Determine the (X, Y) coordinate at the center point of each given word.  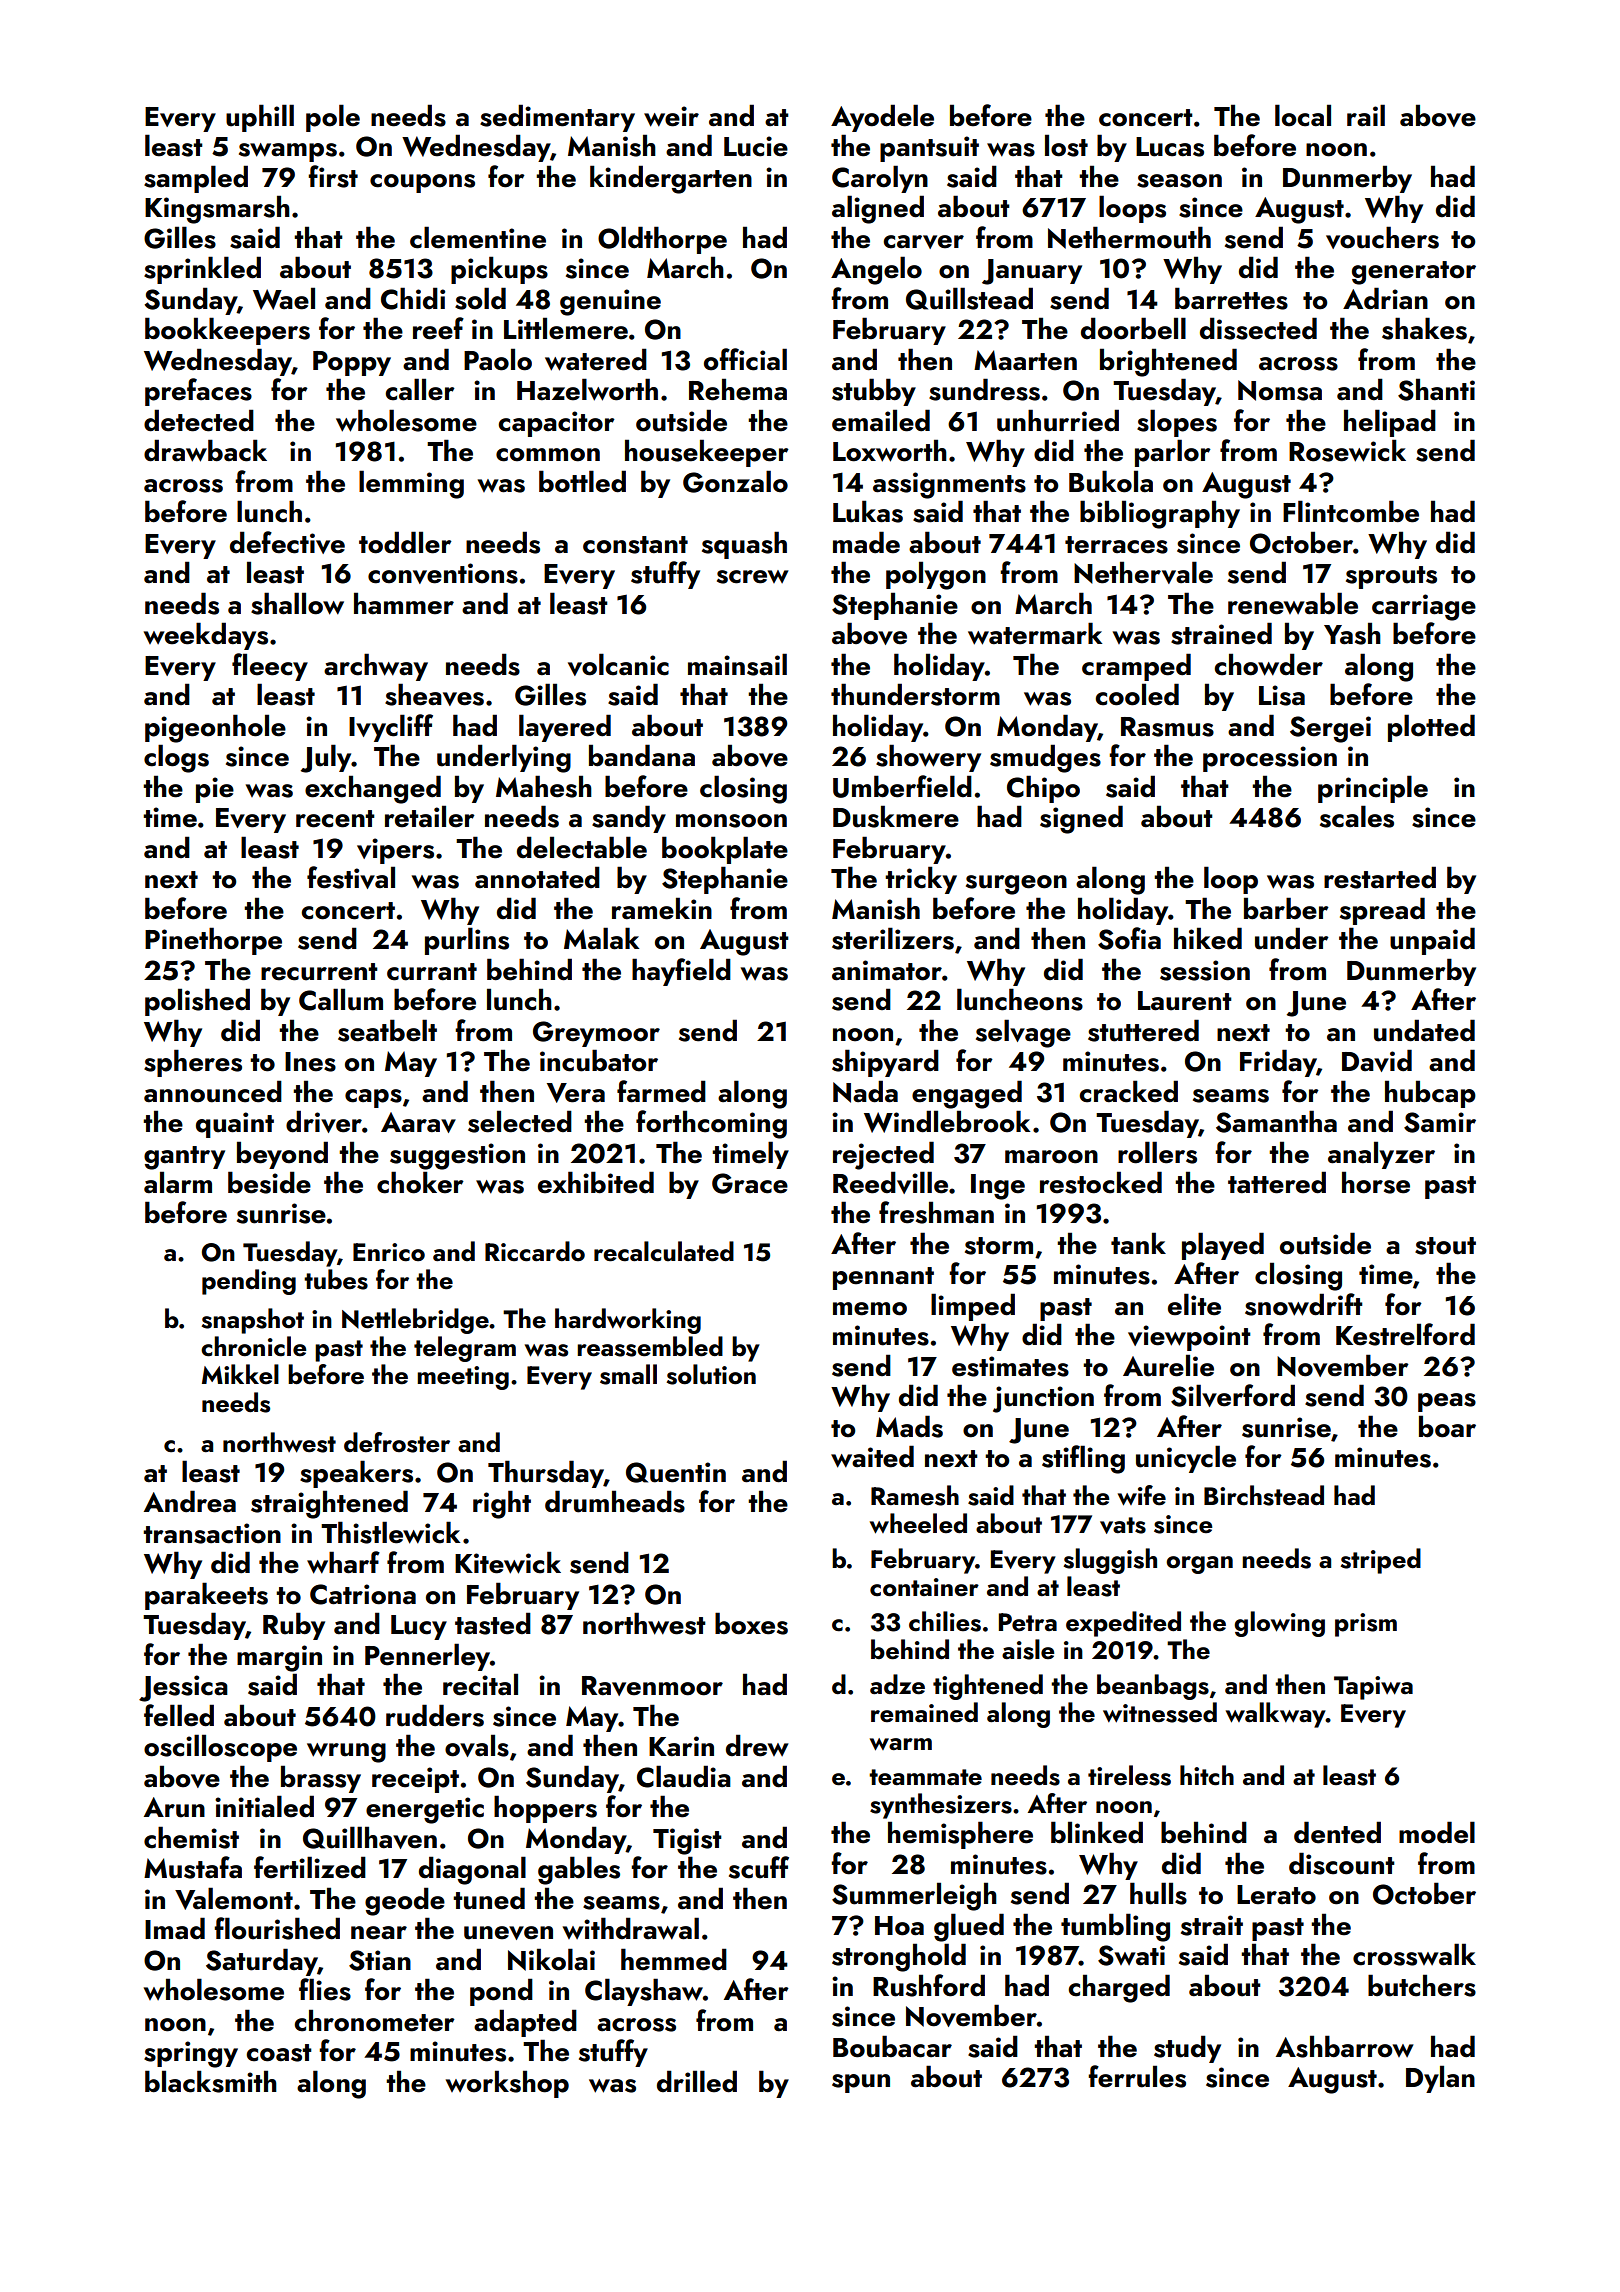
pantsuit (929, 149)
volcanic (618, 664)
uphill (260, 118)
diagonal (472, 1870)
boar (1447, 1426)
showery (928, 758)
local (1303, 115)
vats (1123, 1525)
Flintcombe (1351, 511)
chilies (945, 1621)
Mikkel (240, 1374)
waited (872, 1456)
